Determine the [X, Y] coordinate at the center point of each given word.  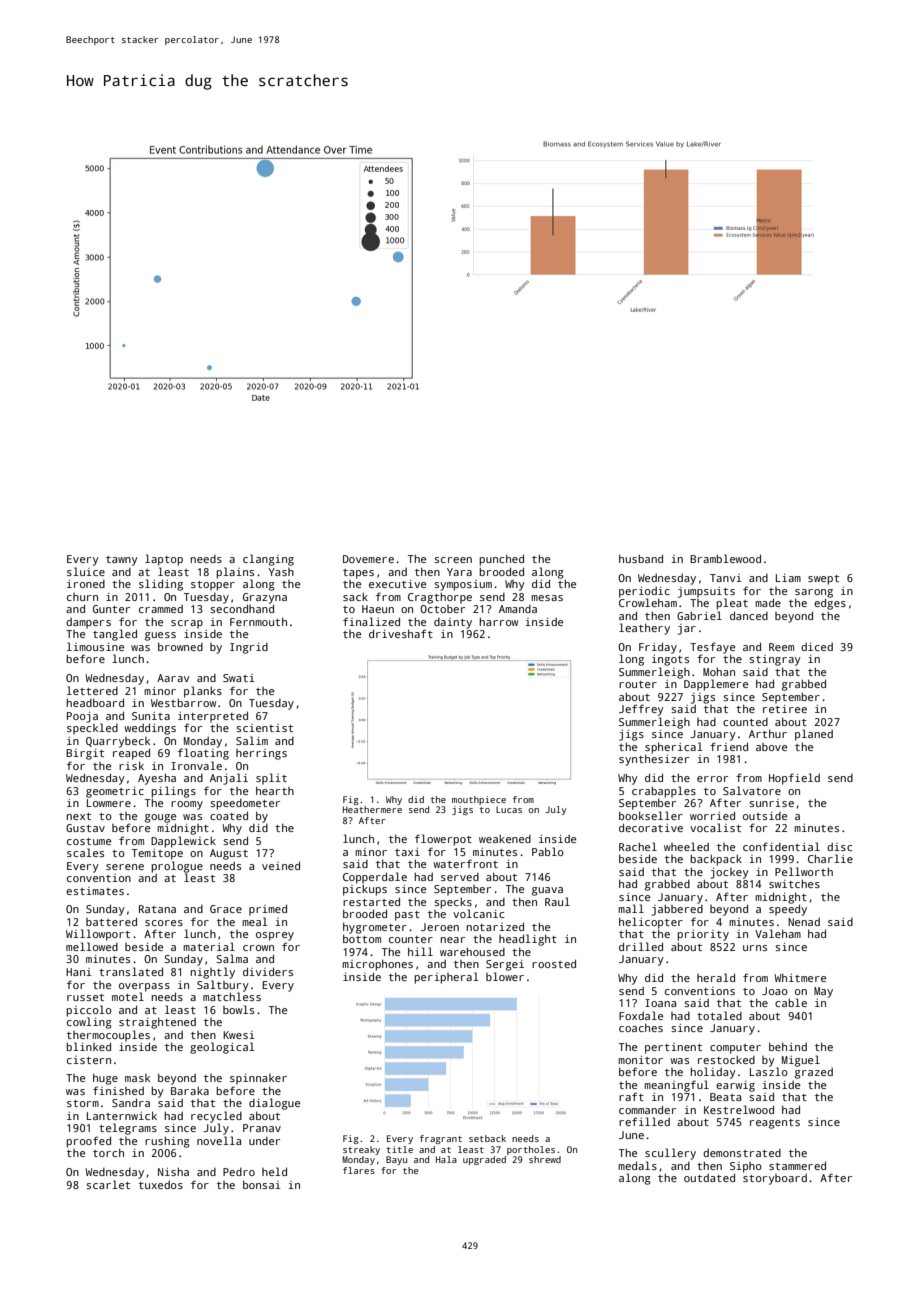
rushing [167, 1142]
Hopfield [794, 779]
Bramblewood [725, 558]
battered [111, 921]
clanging [268, 560]
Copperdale [375, 878]
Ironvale [196, 765]
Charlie [830, 858]
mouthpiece [479, 800]
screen [453, 560]
